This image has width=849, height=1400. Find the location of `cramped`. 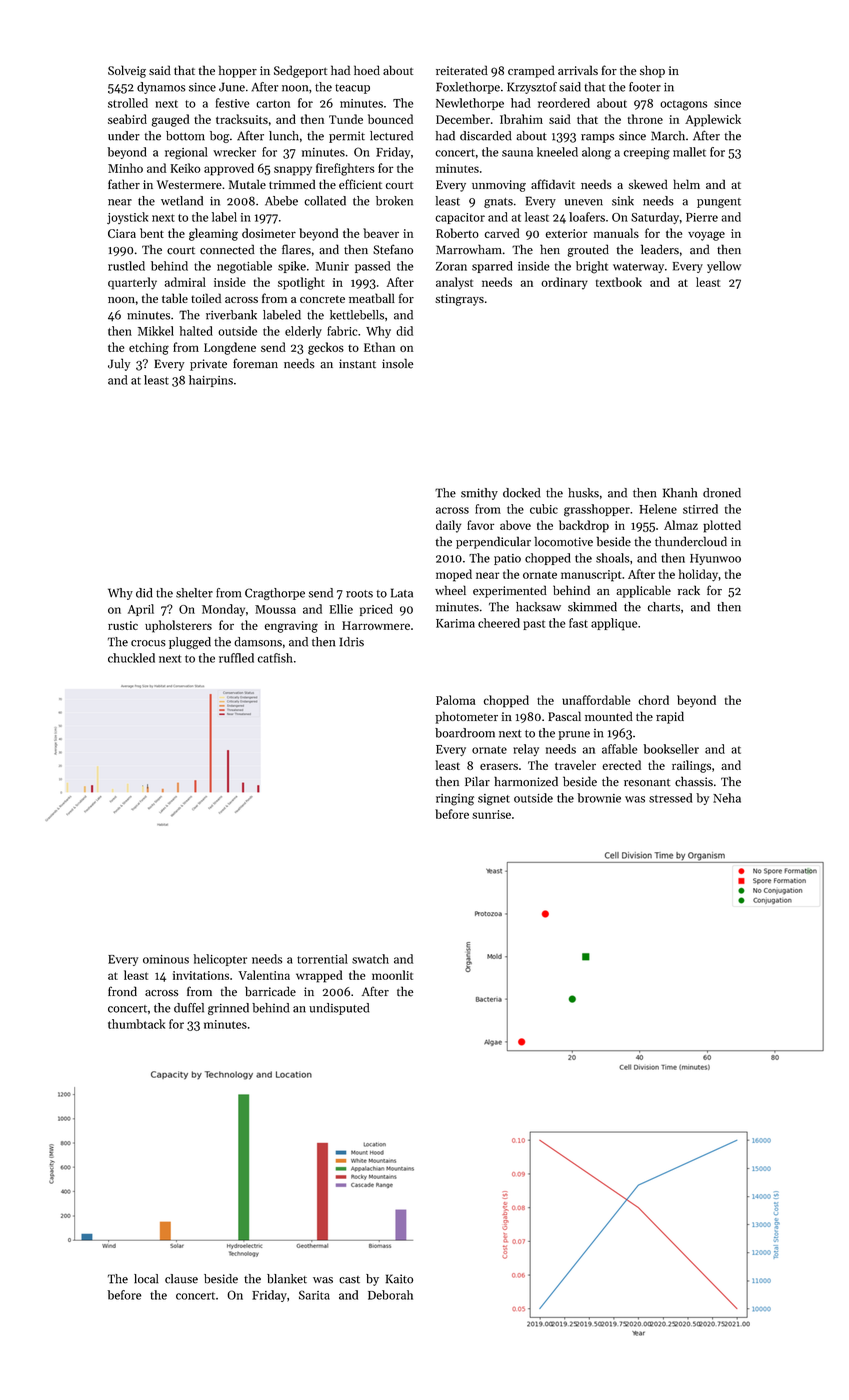

cramped is located at coordinates (531, 71).
